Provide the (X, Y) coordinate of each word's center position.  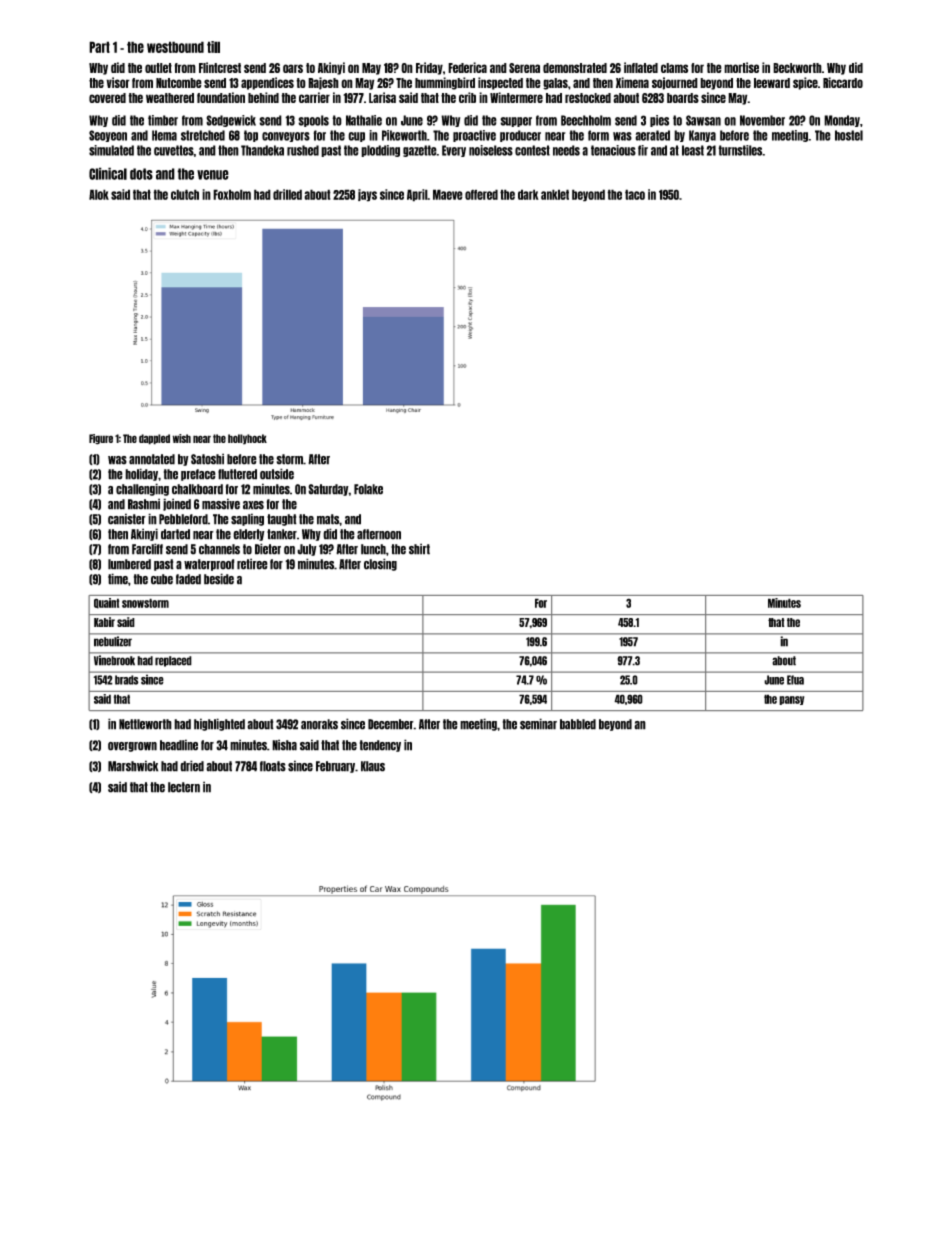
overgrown (132, 747)
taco (635, 194)
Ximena (632, 82)
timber (163, 120)
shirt (419, 549)
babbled (578, 724)
